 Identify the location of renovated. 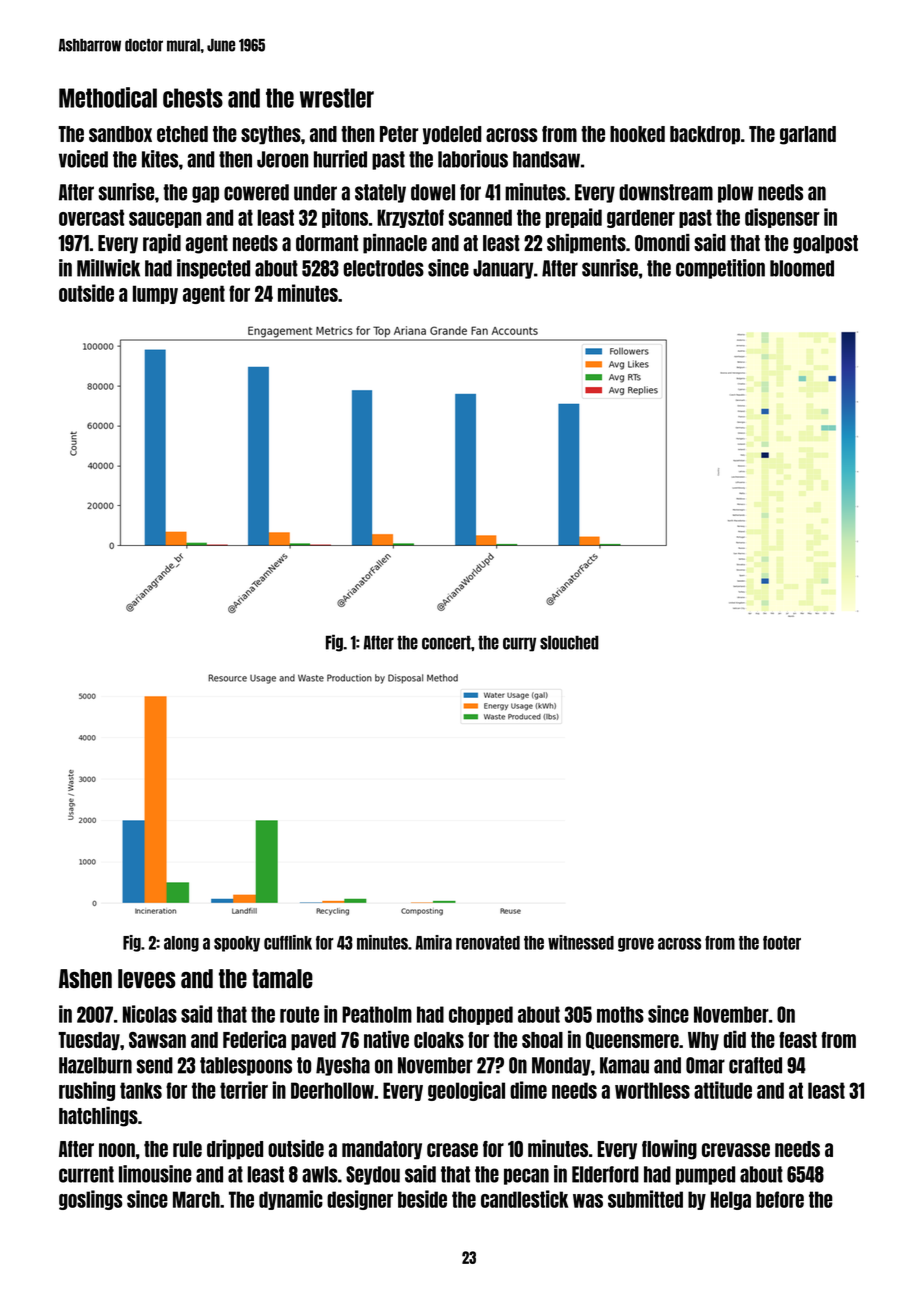
(488, 943).
